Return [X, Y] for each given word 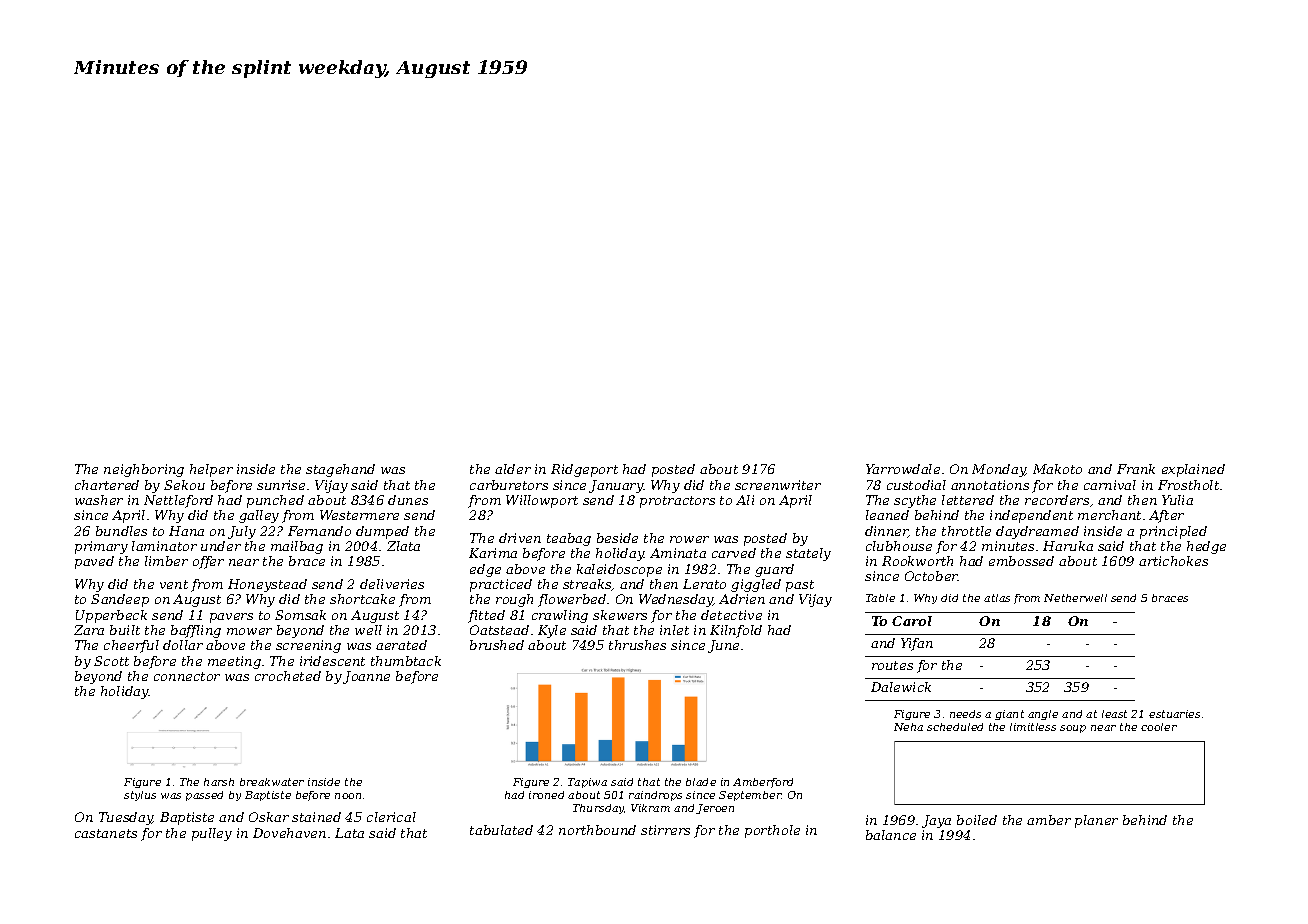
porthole [772, 831]
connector [187, 676]
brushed [497, 645]
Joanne [366, 677]
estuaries [1174, 714]
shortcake [362, 599]
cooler [1159, 727]
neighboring [144, 470]
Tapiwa [587, 783]
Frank [1136, 469]
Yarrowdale [903, 469]
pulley [212, 834]
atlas [997, 598]
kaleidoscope [619, 570]
